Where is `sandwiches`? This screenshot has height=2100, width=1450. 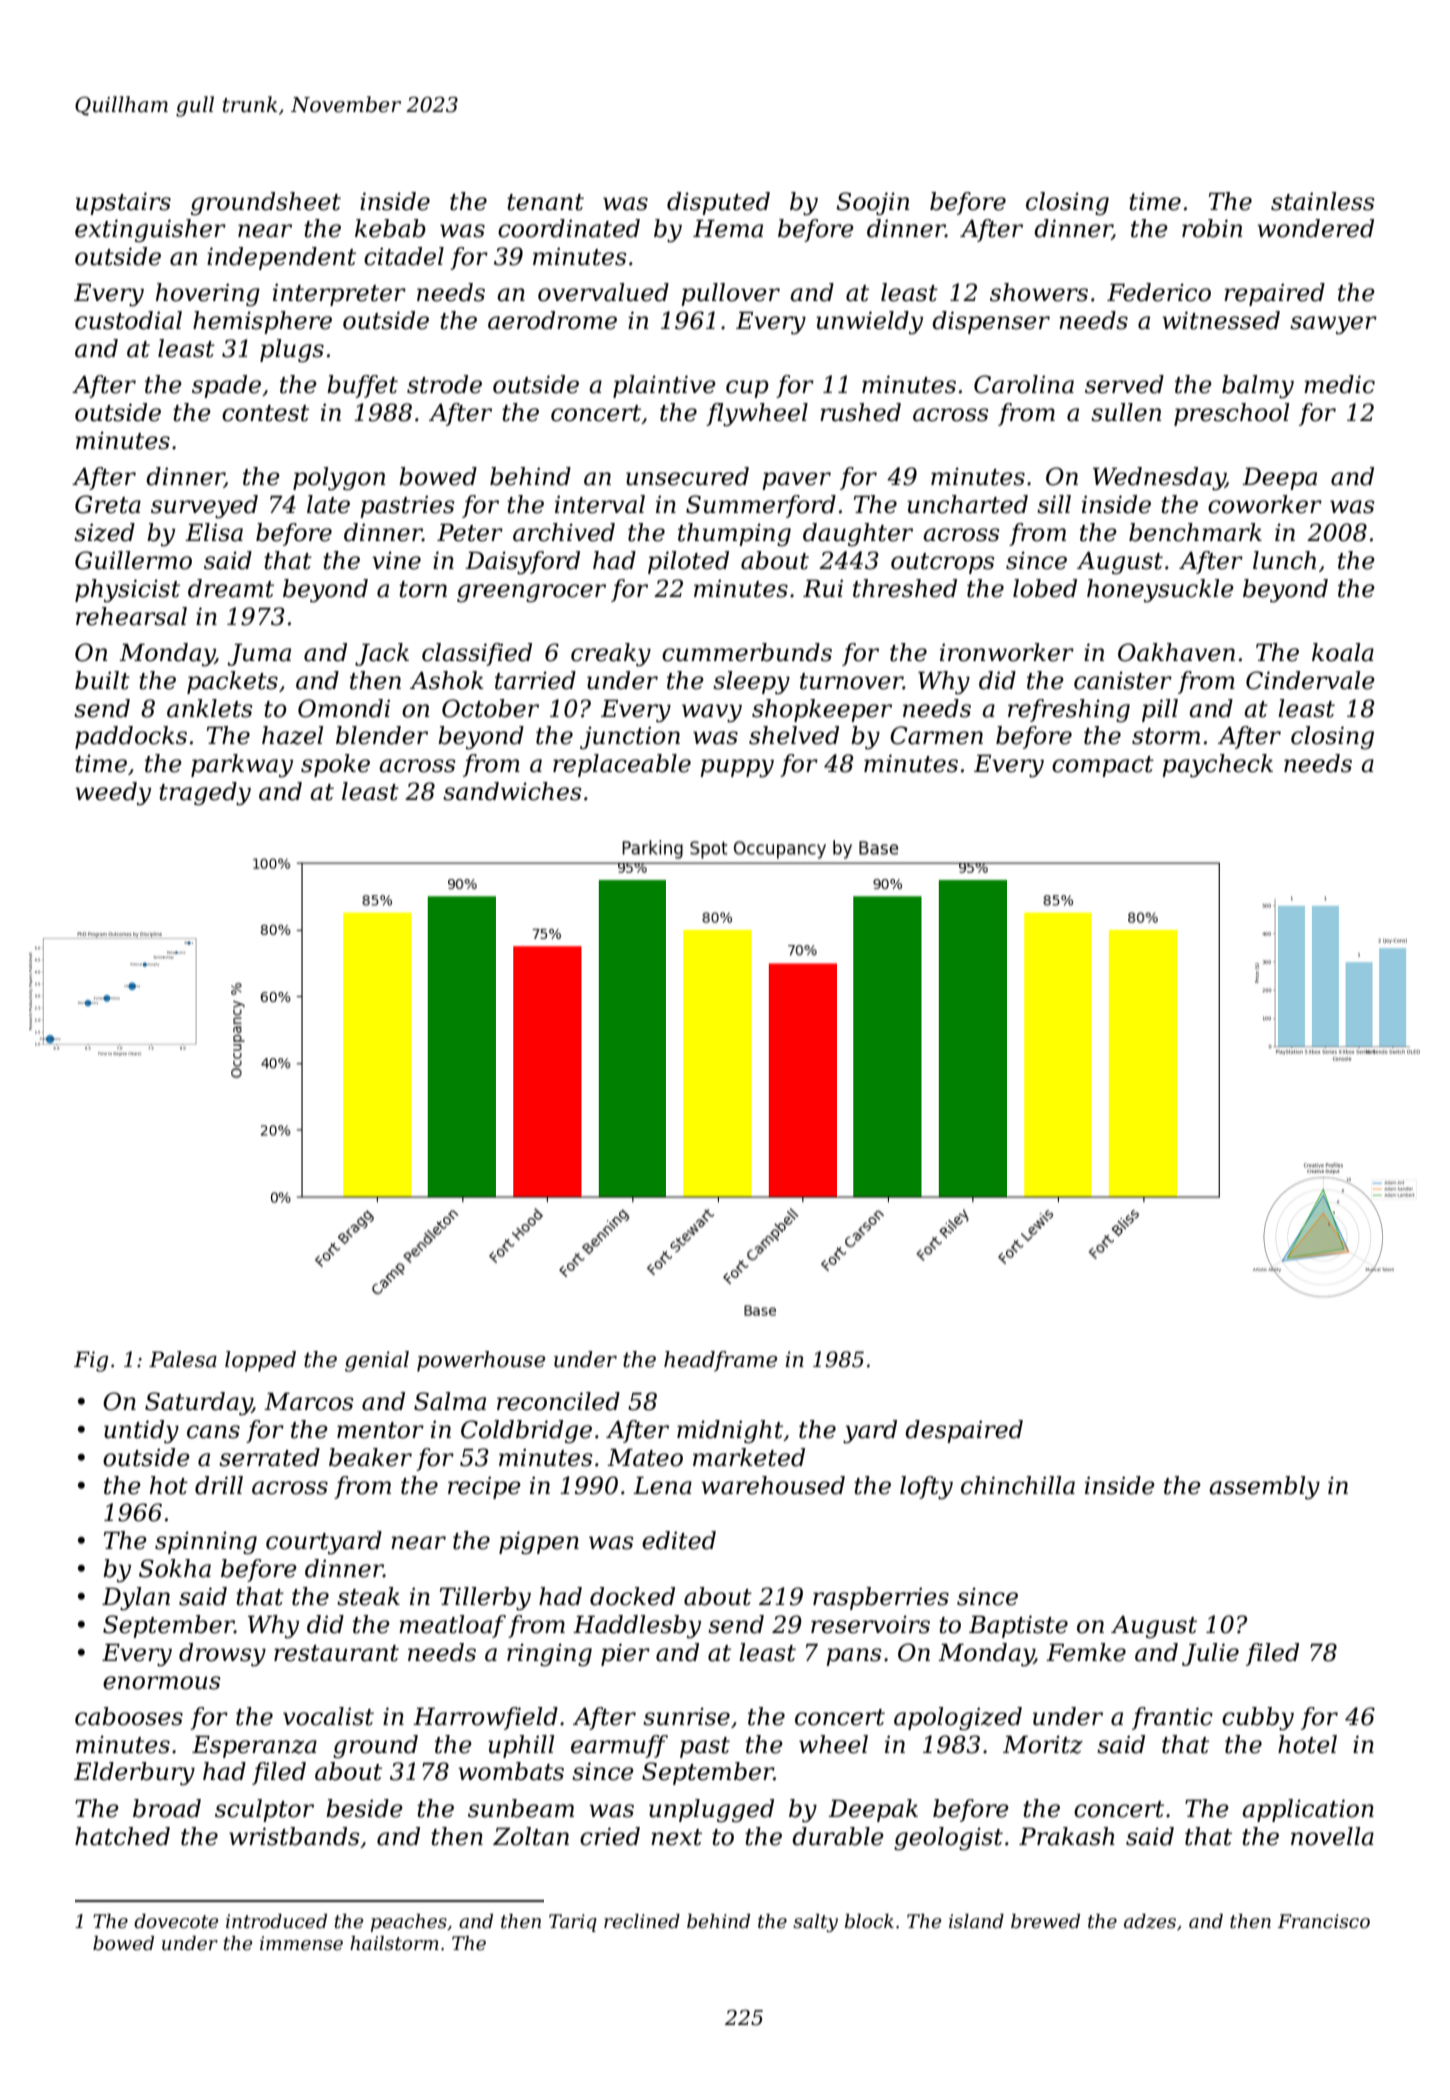
sandwiches is located at coordinates (512, 791).
